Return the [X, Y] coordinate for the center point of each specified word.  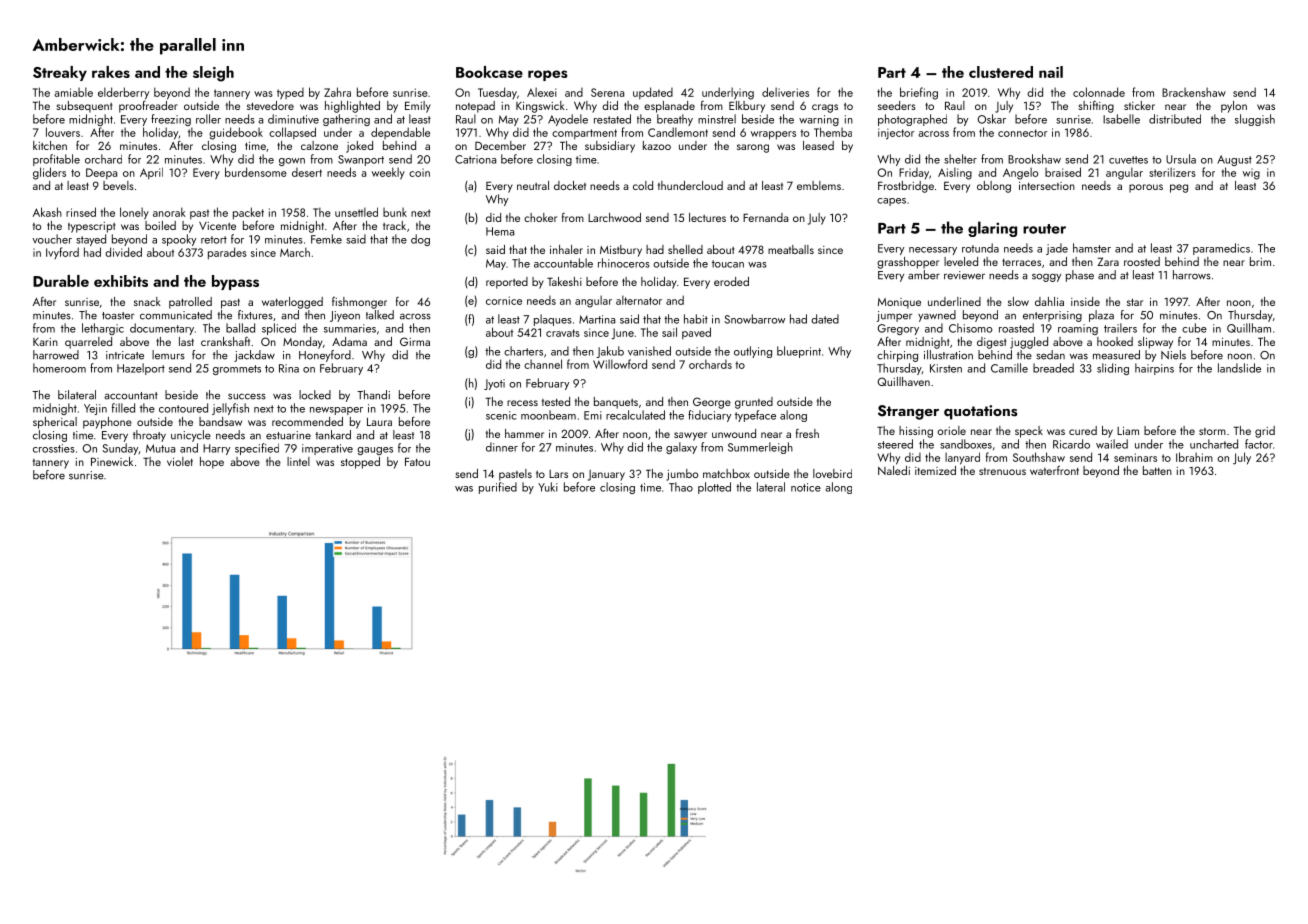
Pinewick [112, 461]
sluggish [1255, 120]
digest [991, 343]
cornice [504, 300]
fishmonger [359, 303]
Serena [607, 92]
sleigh [213, 74]
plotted [714, 488]
